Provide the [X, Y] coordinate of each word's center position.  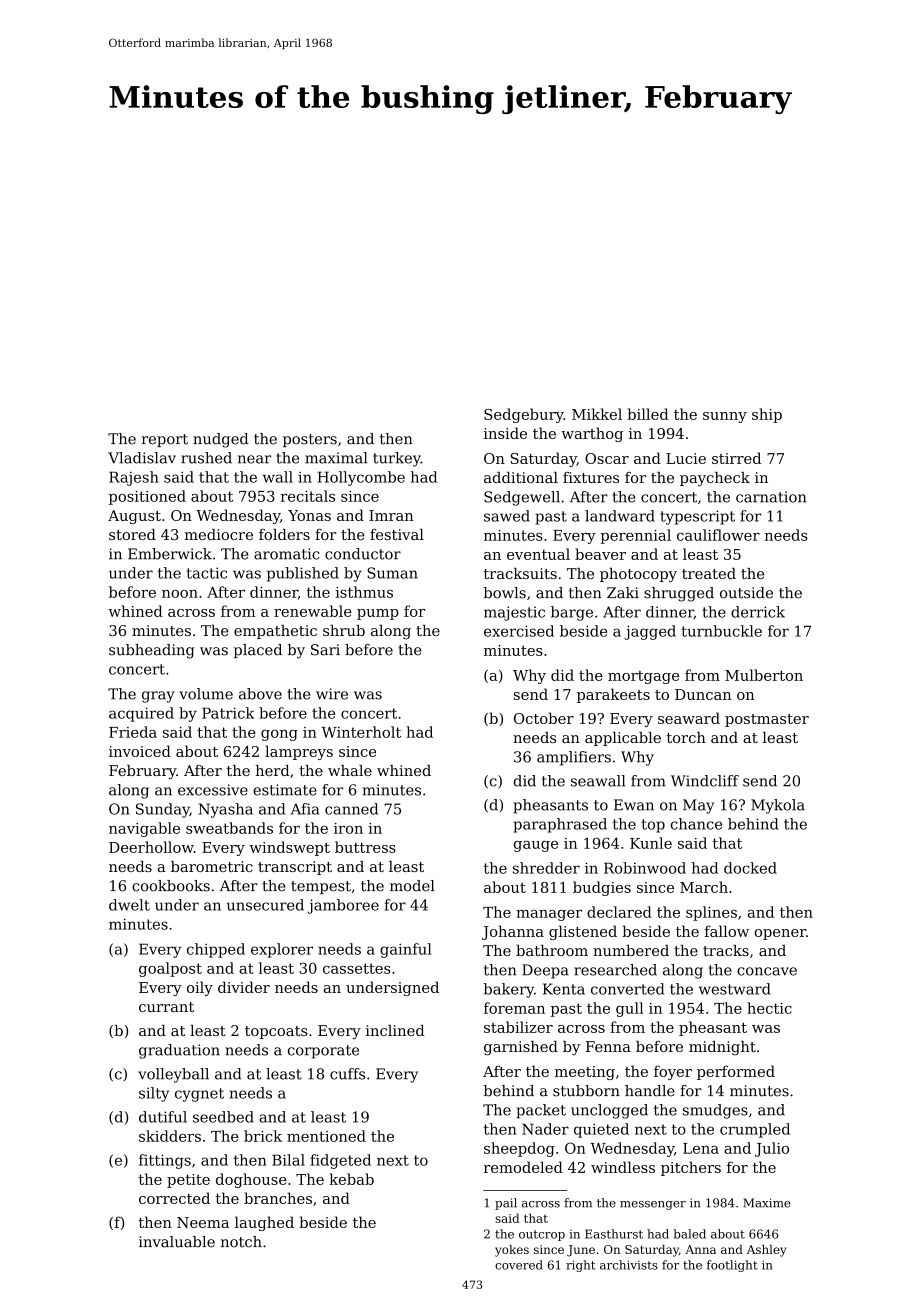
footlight [732, 1266]
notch [241, 1242]
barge [572, 613]
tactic [207, 573]
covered [519, 1265]
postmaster [767, 720]
